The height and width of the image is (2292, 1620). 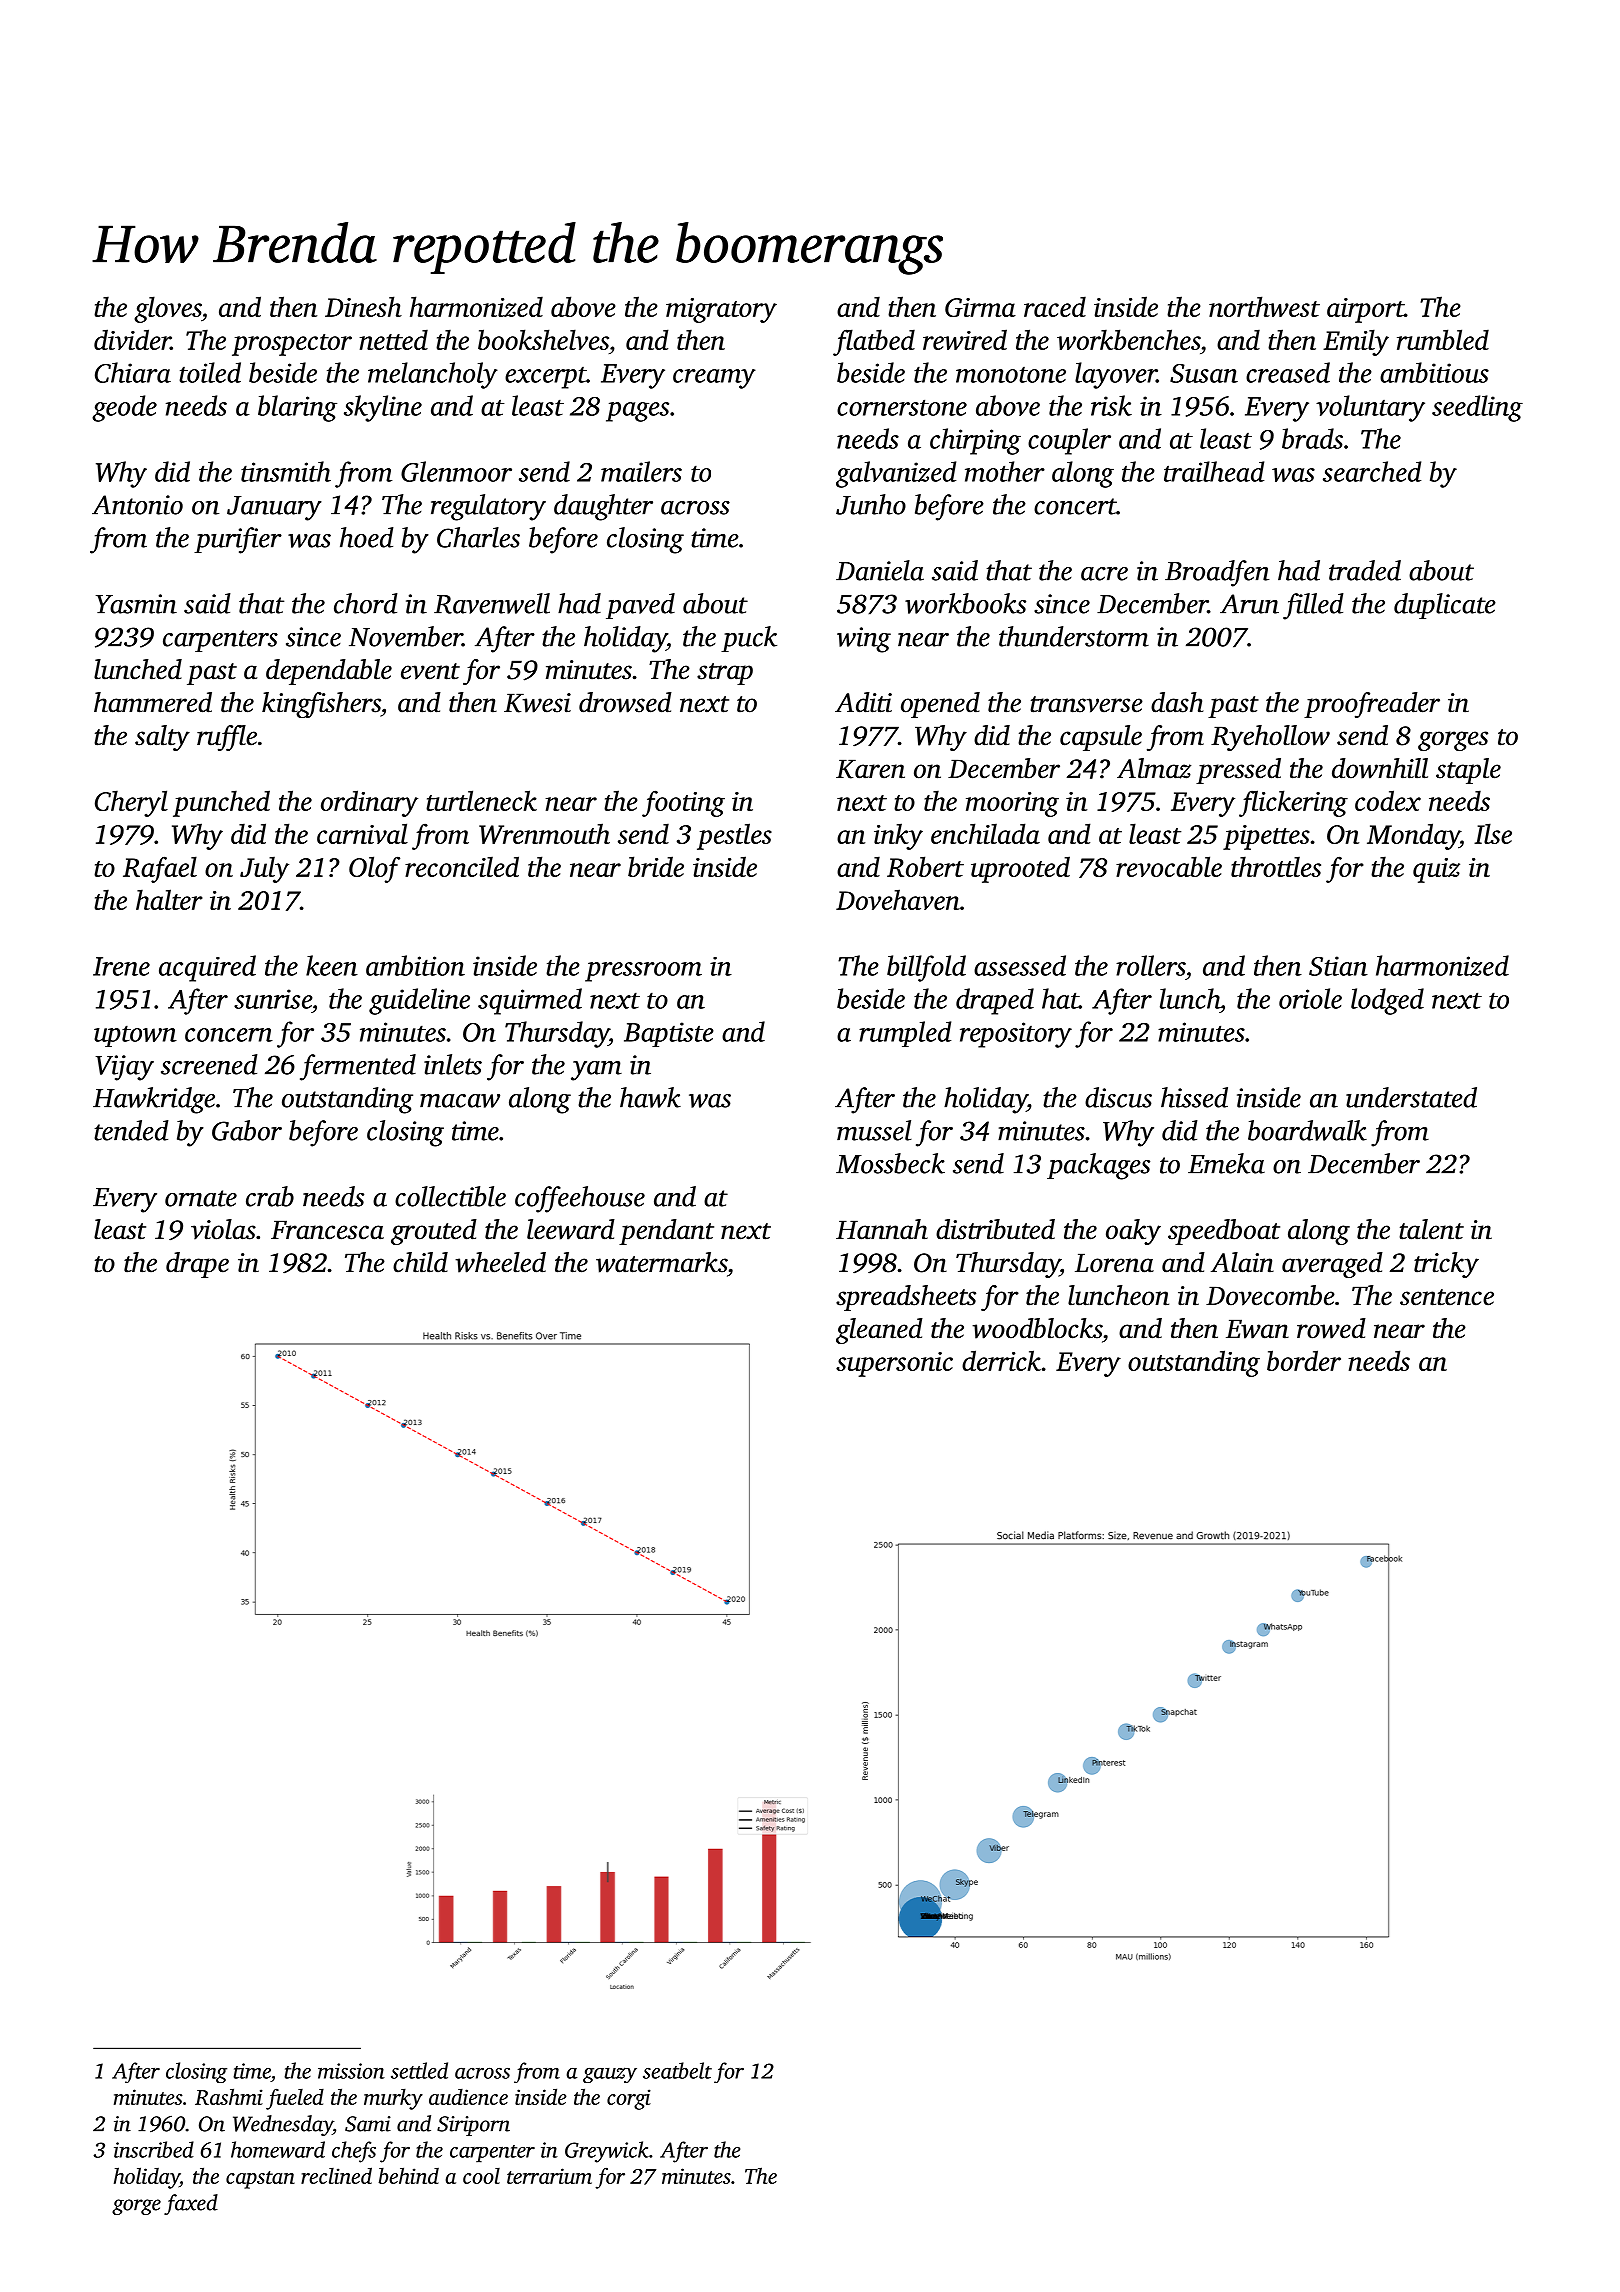 What do you see at coordinates (544, 833) in the image?
I see `Wrenmouth` at bounding box center [544, 833].
